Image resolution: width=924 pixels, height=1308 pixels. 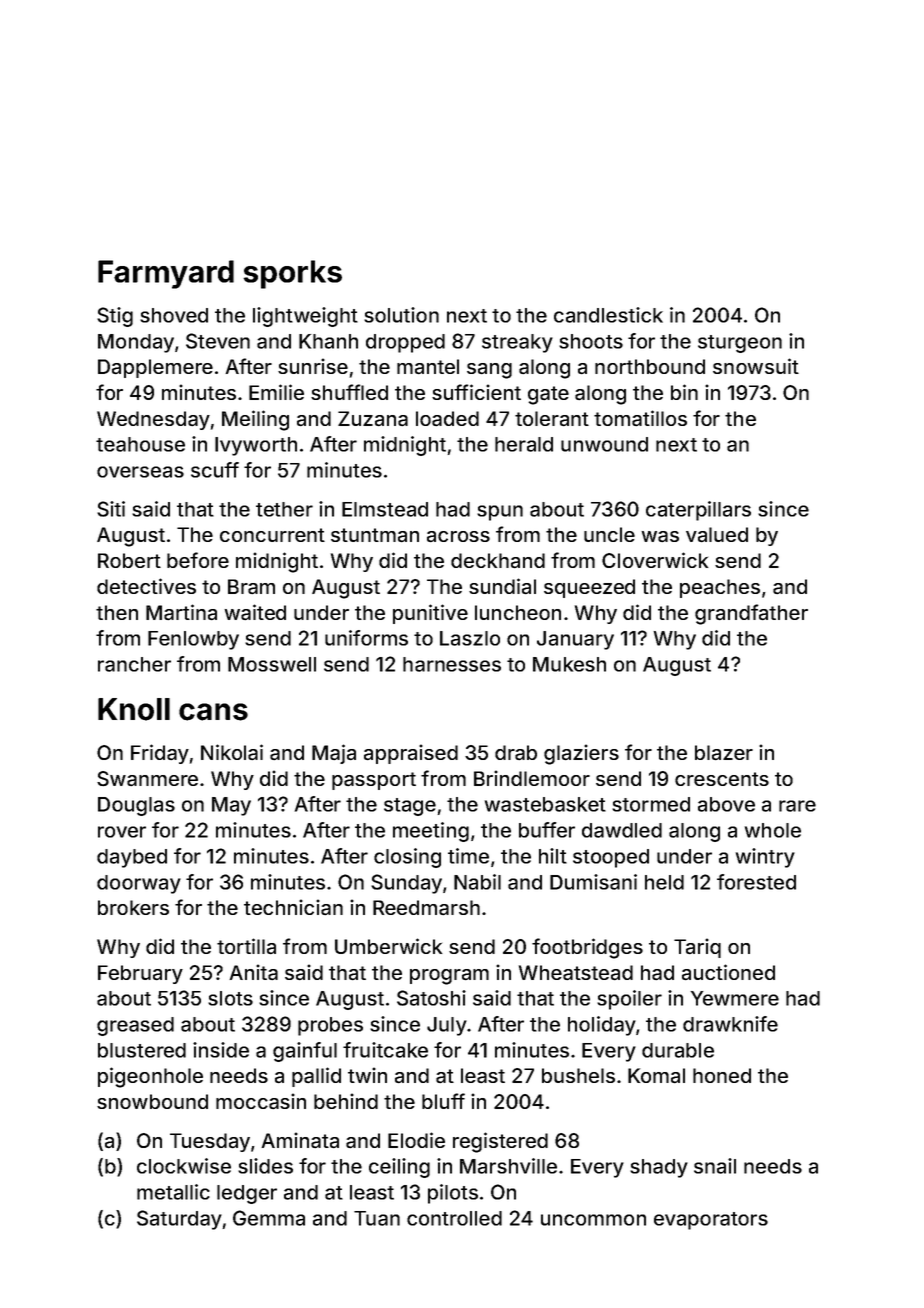 What do you see at coordinates (724, 752) in the image?
I see `blazer` at bounding box center [724, 752].
